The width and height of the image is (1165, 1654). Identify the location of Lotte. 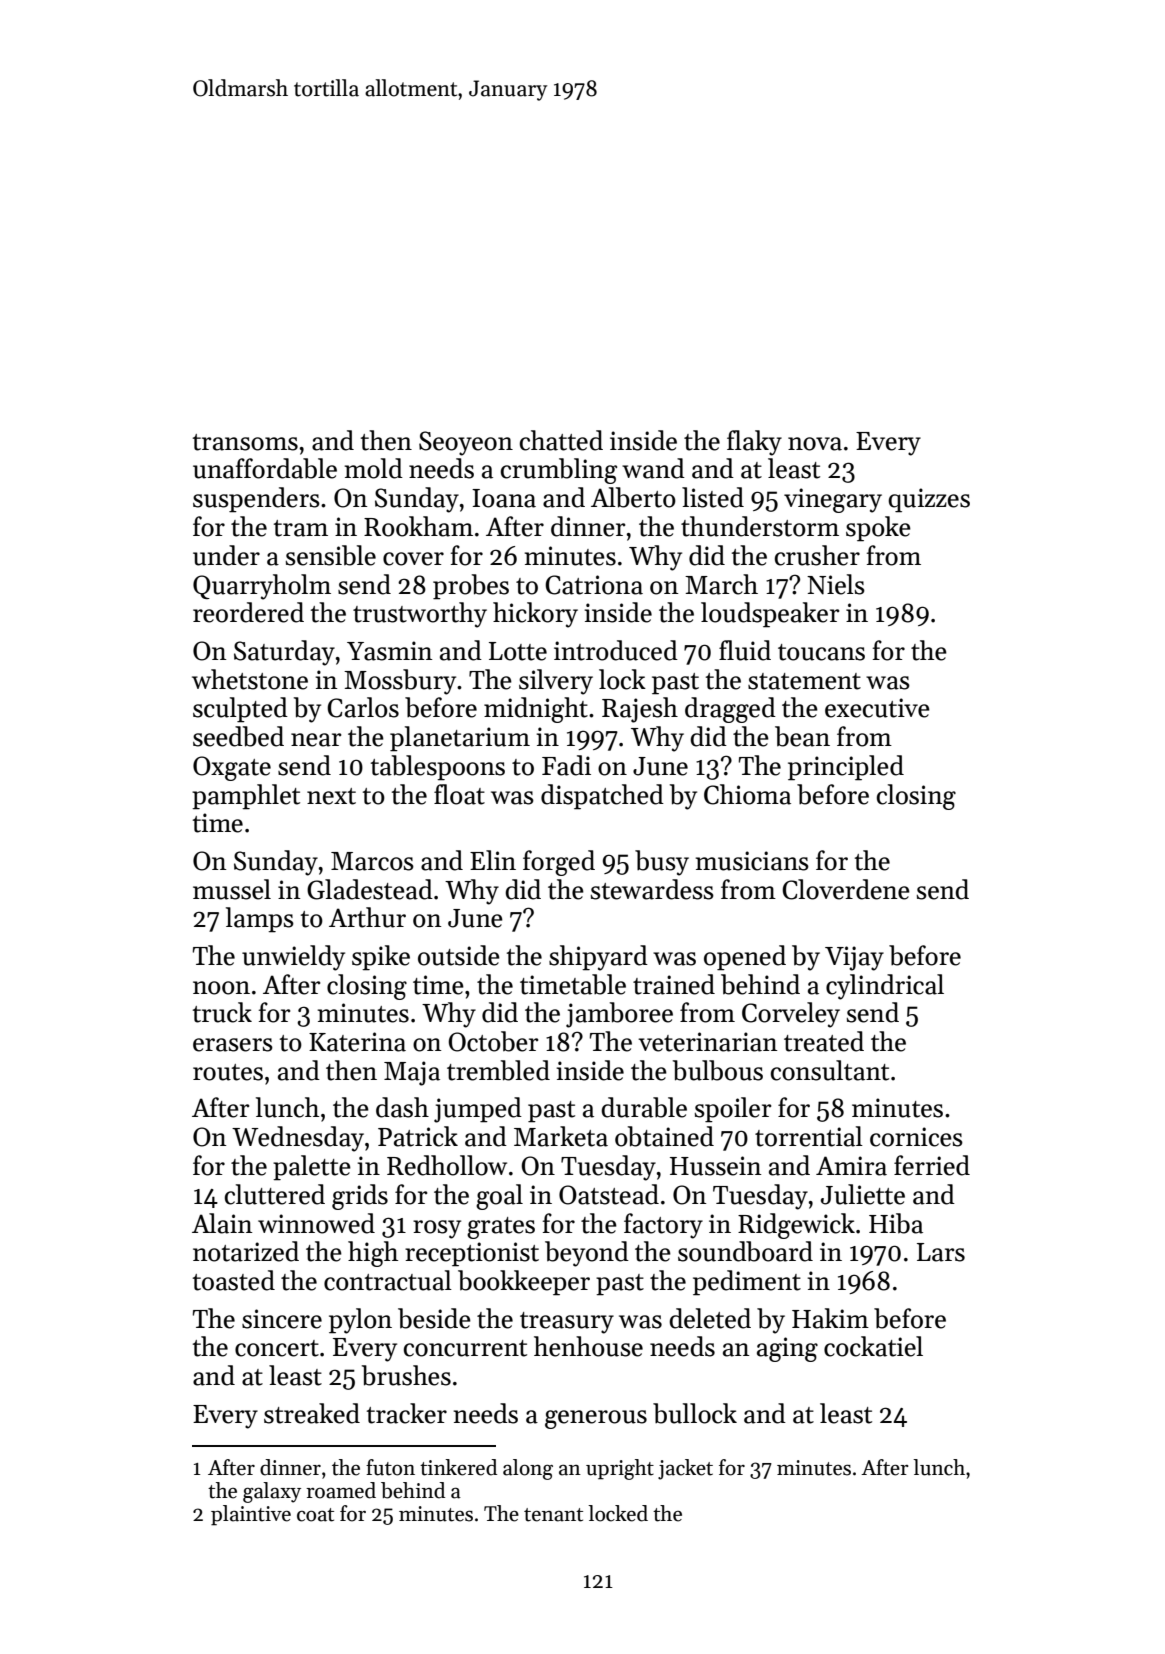
(518, 651).
